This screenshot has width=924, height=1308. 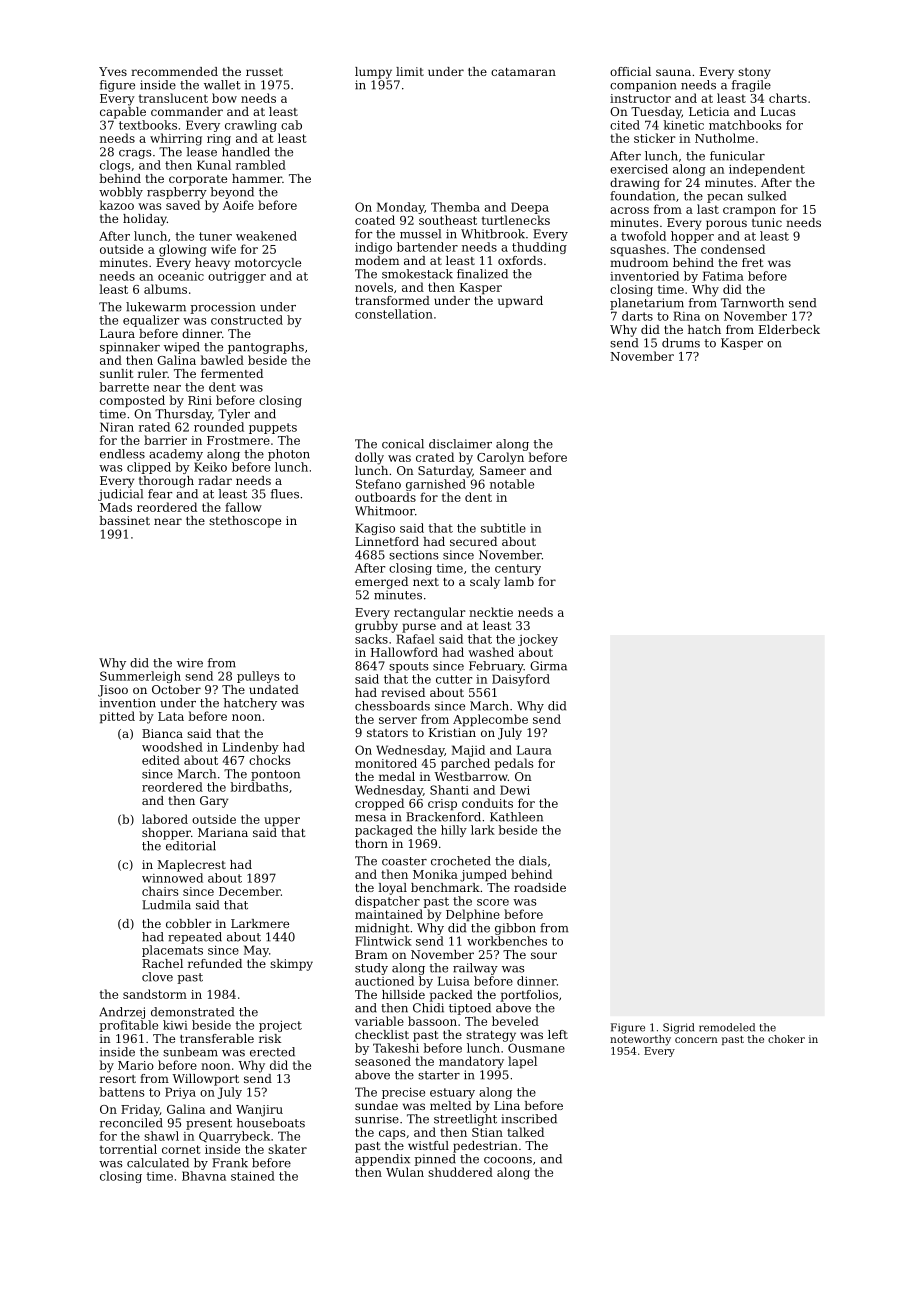 What do you see at coordinates (128, 1149) in the screenshot?
I see `torrential` at bounding box center [128, 1149].
